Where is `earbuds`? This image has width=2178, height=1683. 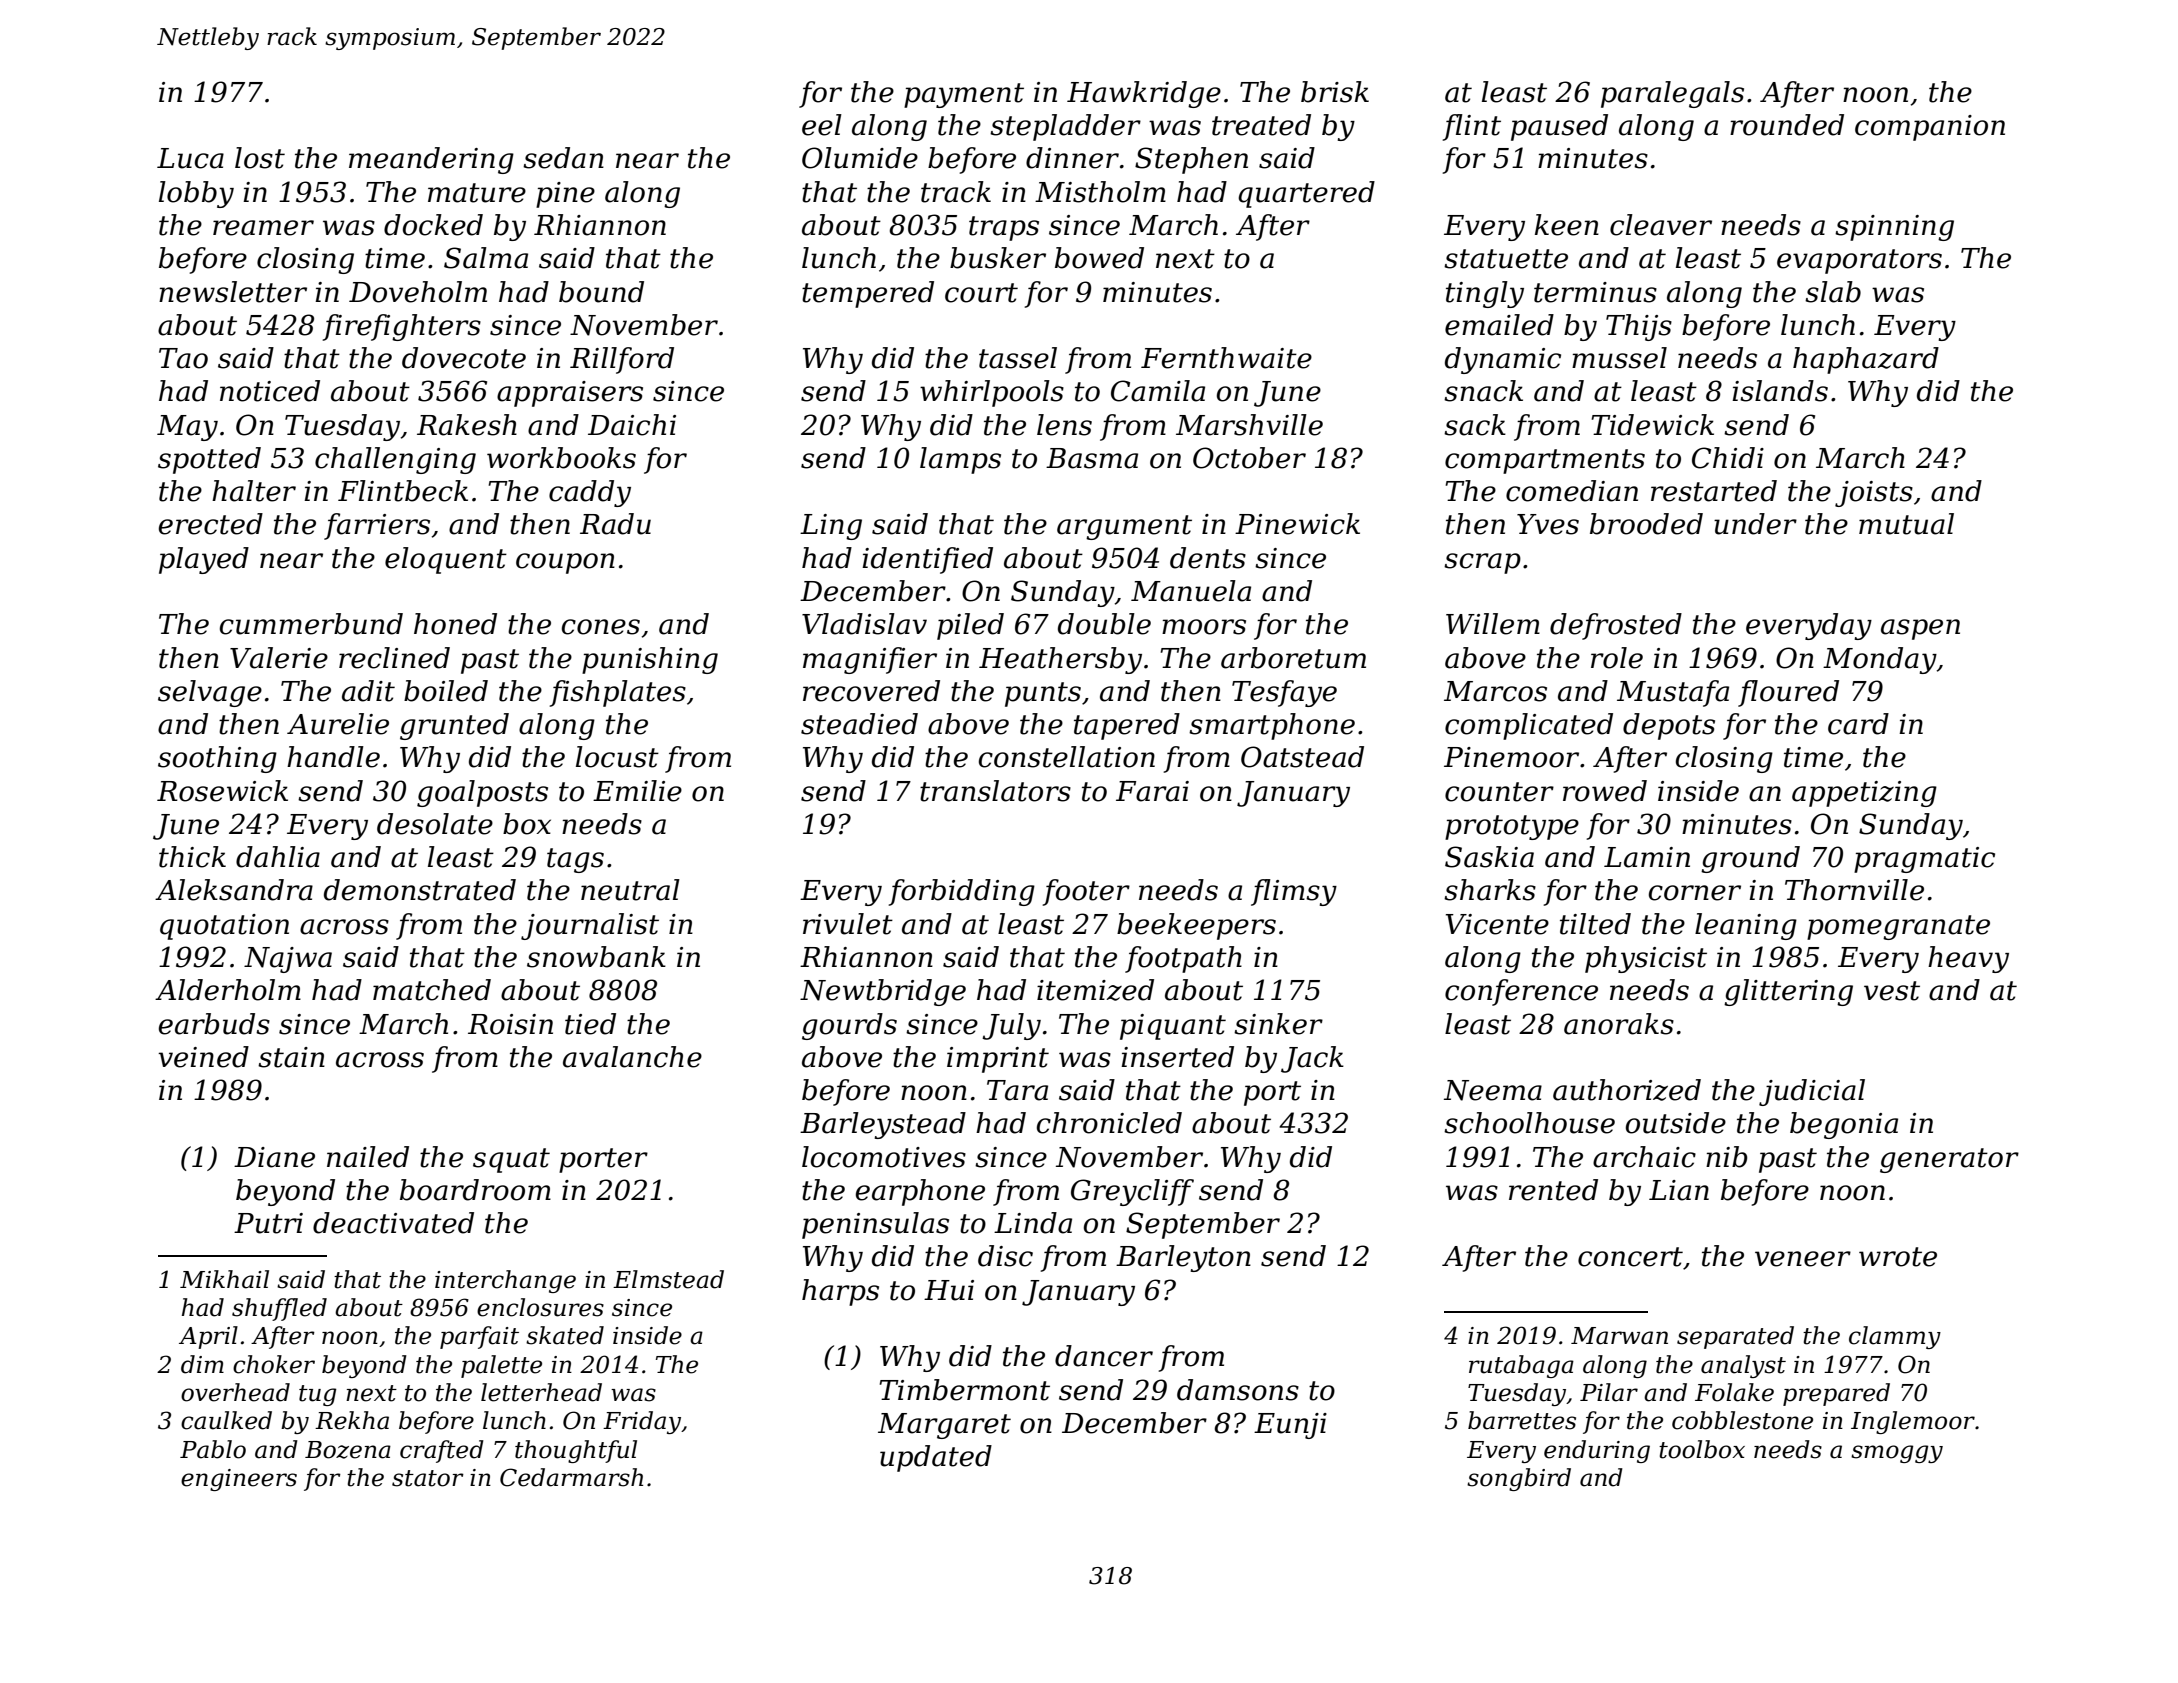 earbuds is located at coordinates (214, 1024).
